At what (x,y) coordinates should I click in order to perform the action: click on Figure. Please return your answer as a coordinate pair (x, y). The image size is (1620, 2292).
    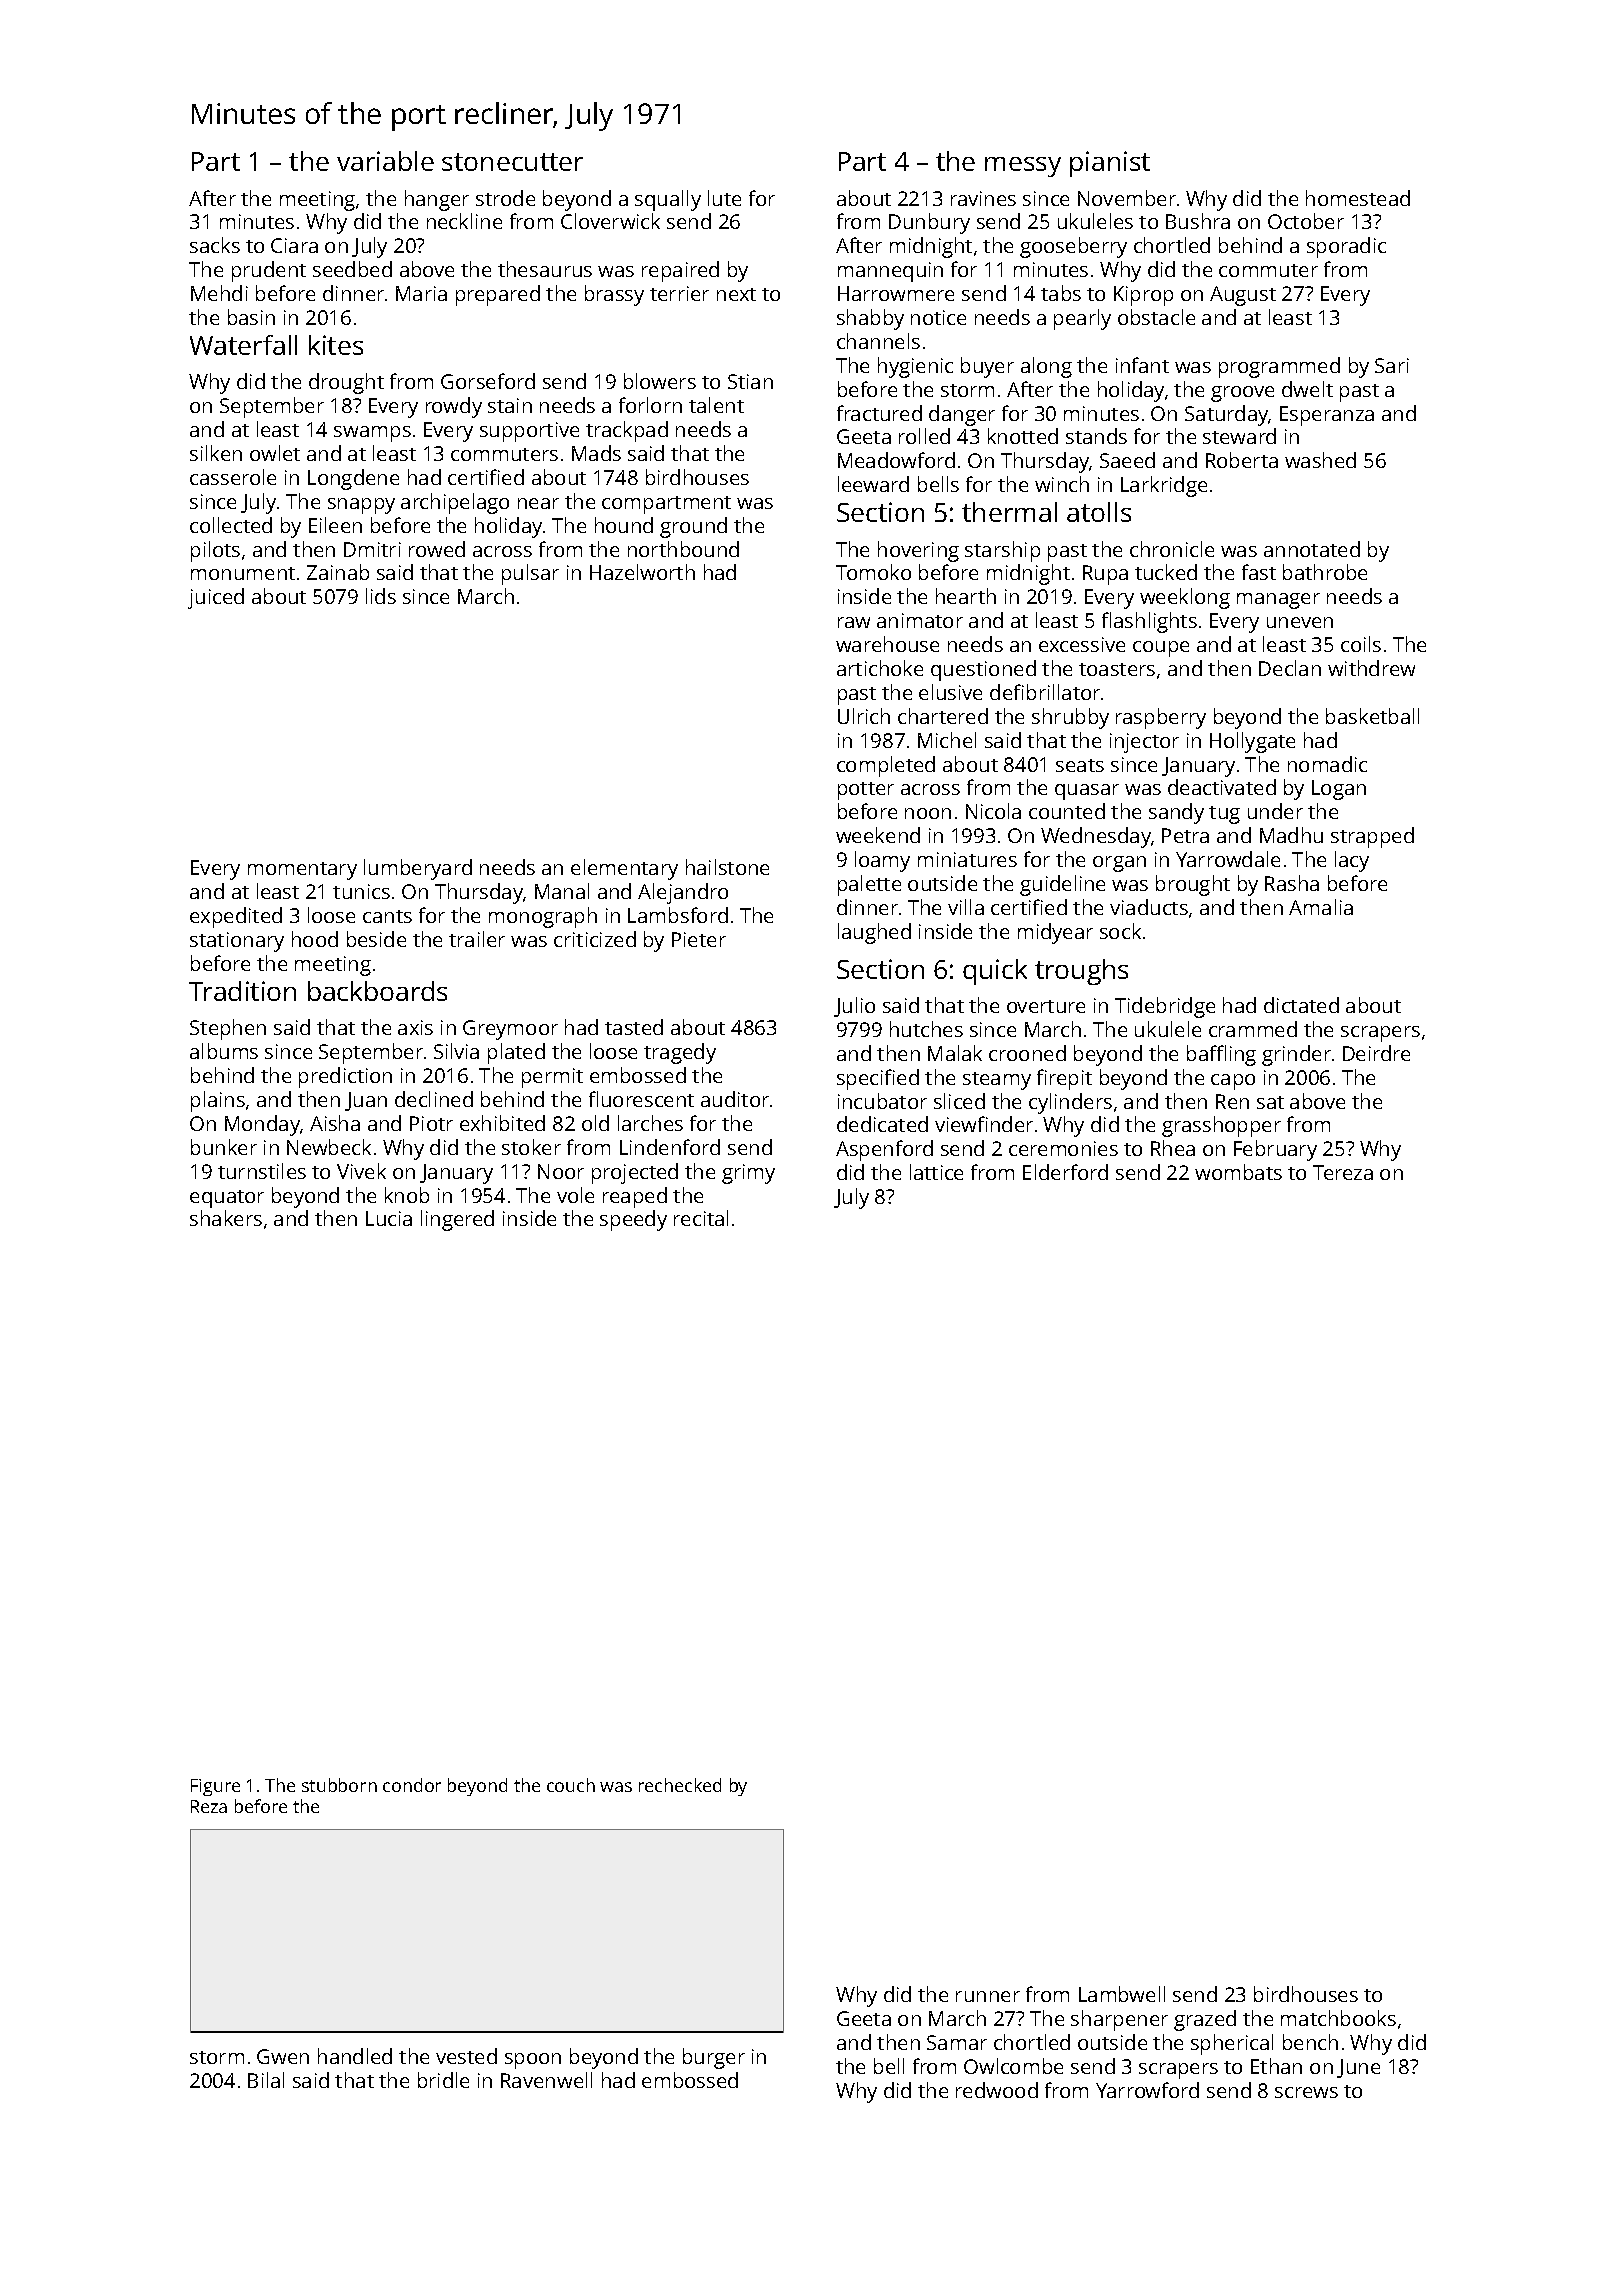
    Looking at the image, I should click on (215, 1787).
